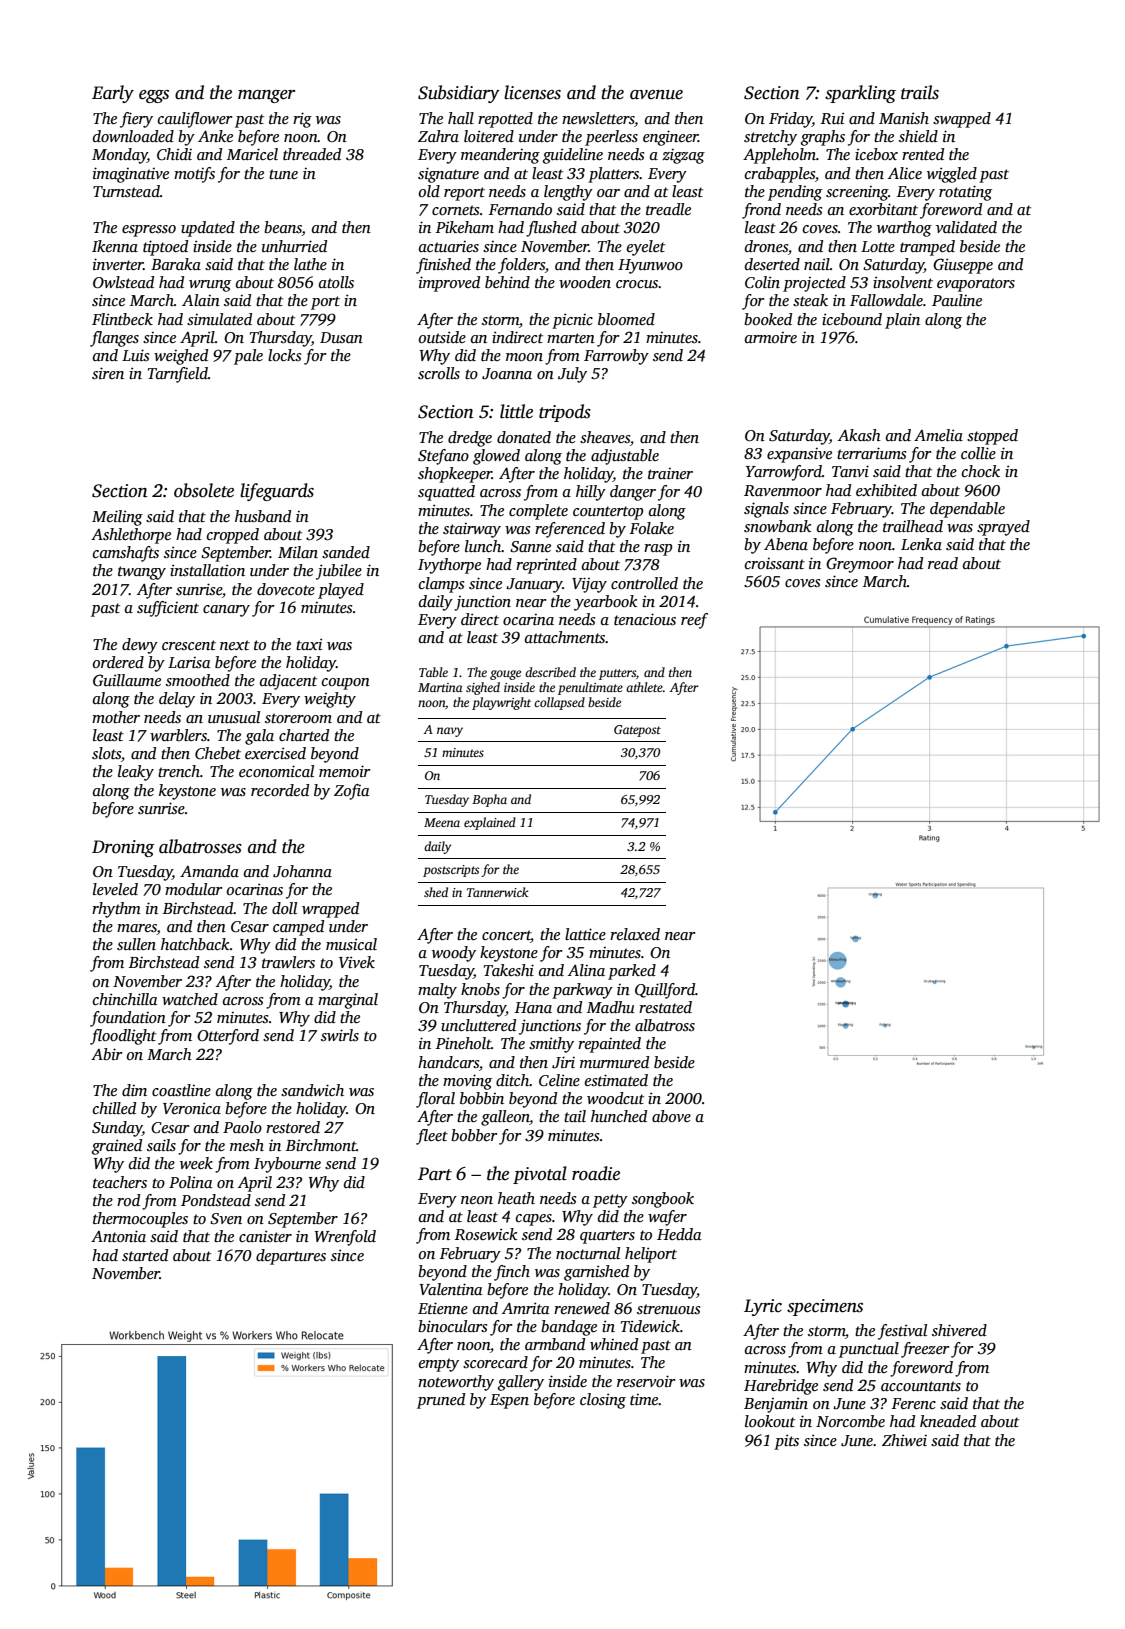 The width and height of the screenshot is (1125, 1629). I want to click on tenacious, so click(645, 619).
